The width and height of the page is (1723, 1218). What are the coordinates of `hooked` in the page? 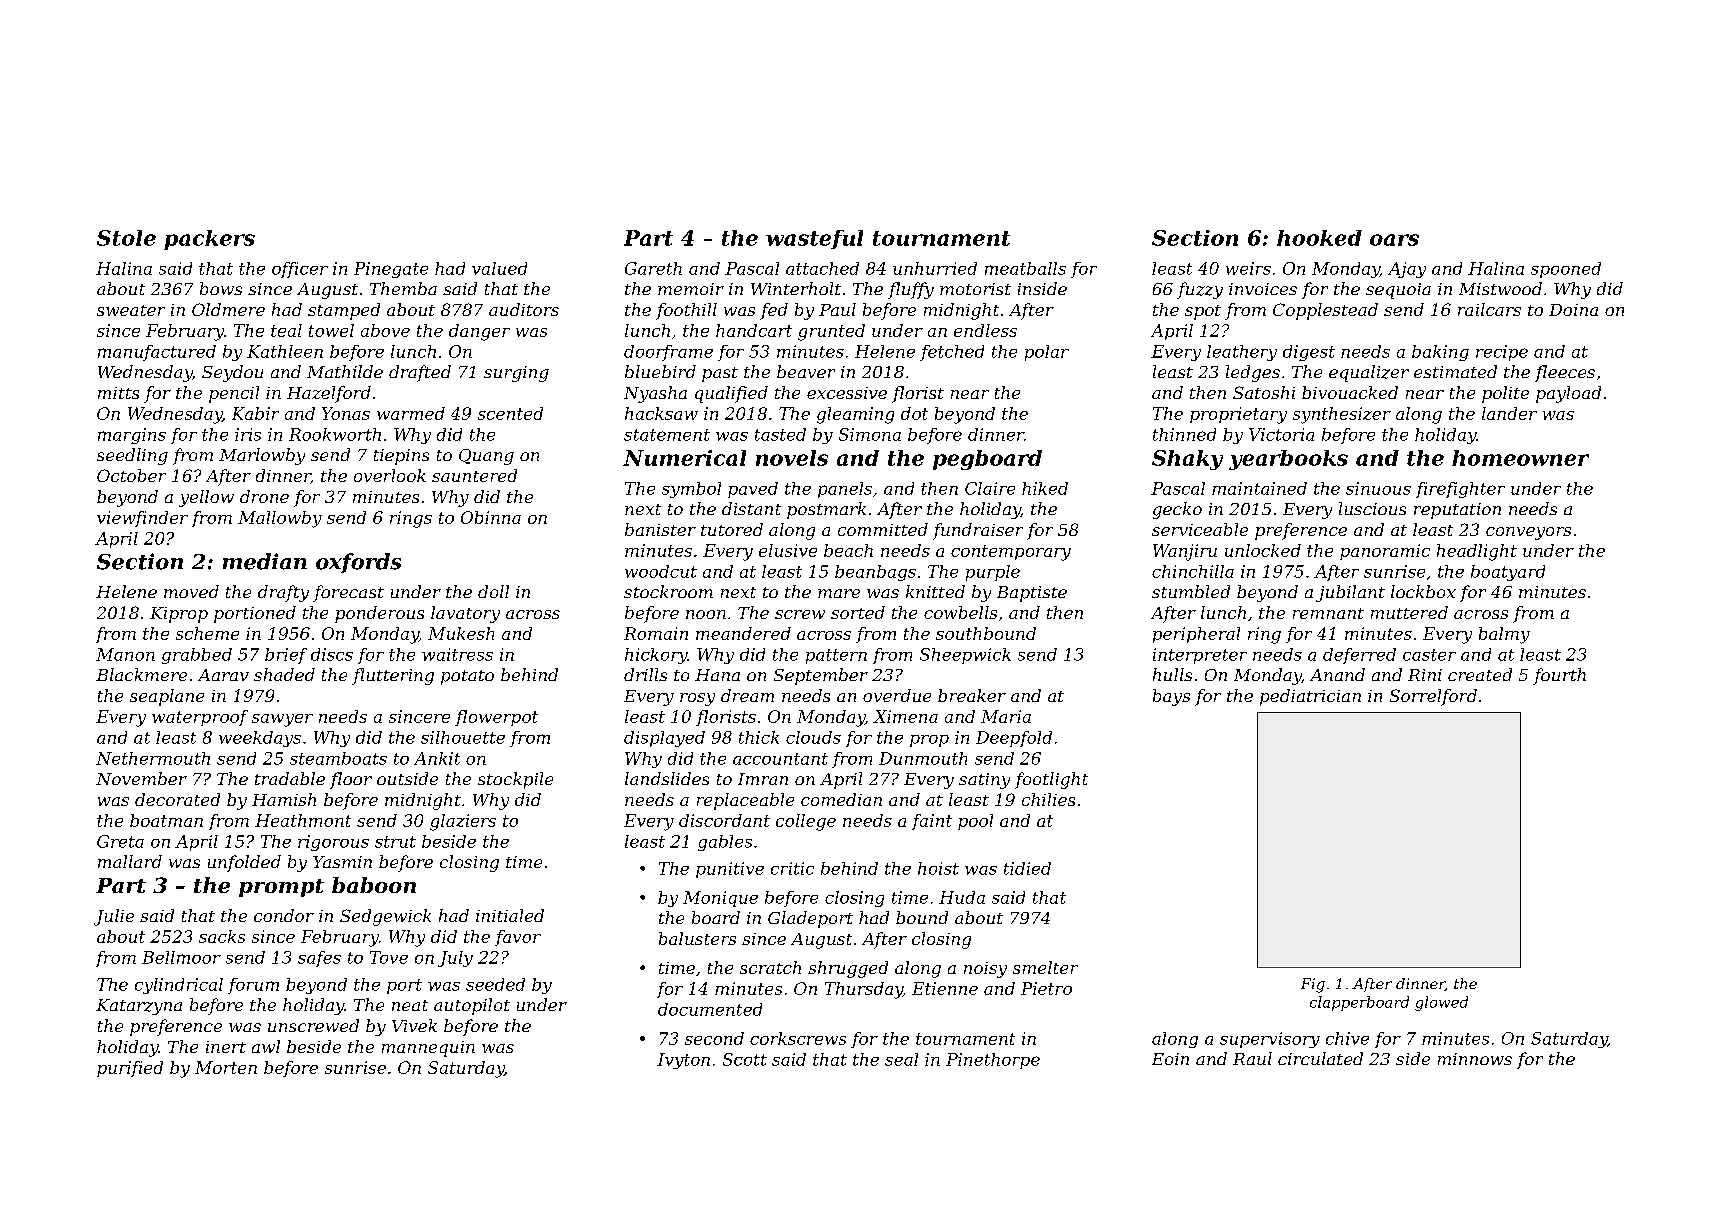 It's located at (1319, 238).
